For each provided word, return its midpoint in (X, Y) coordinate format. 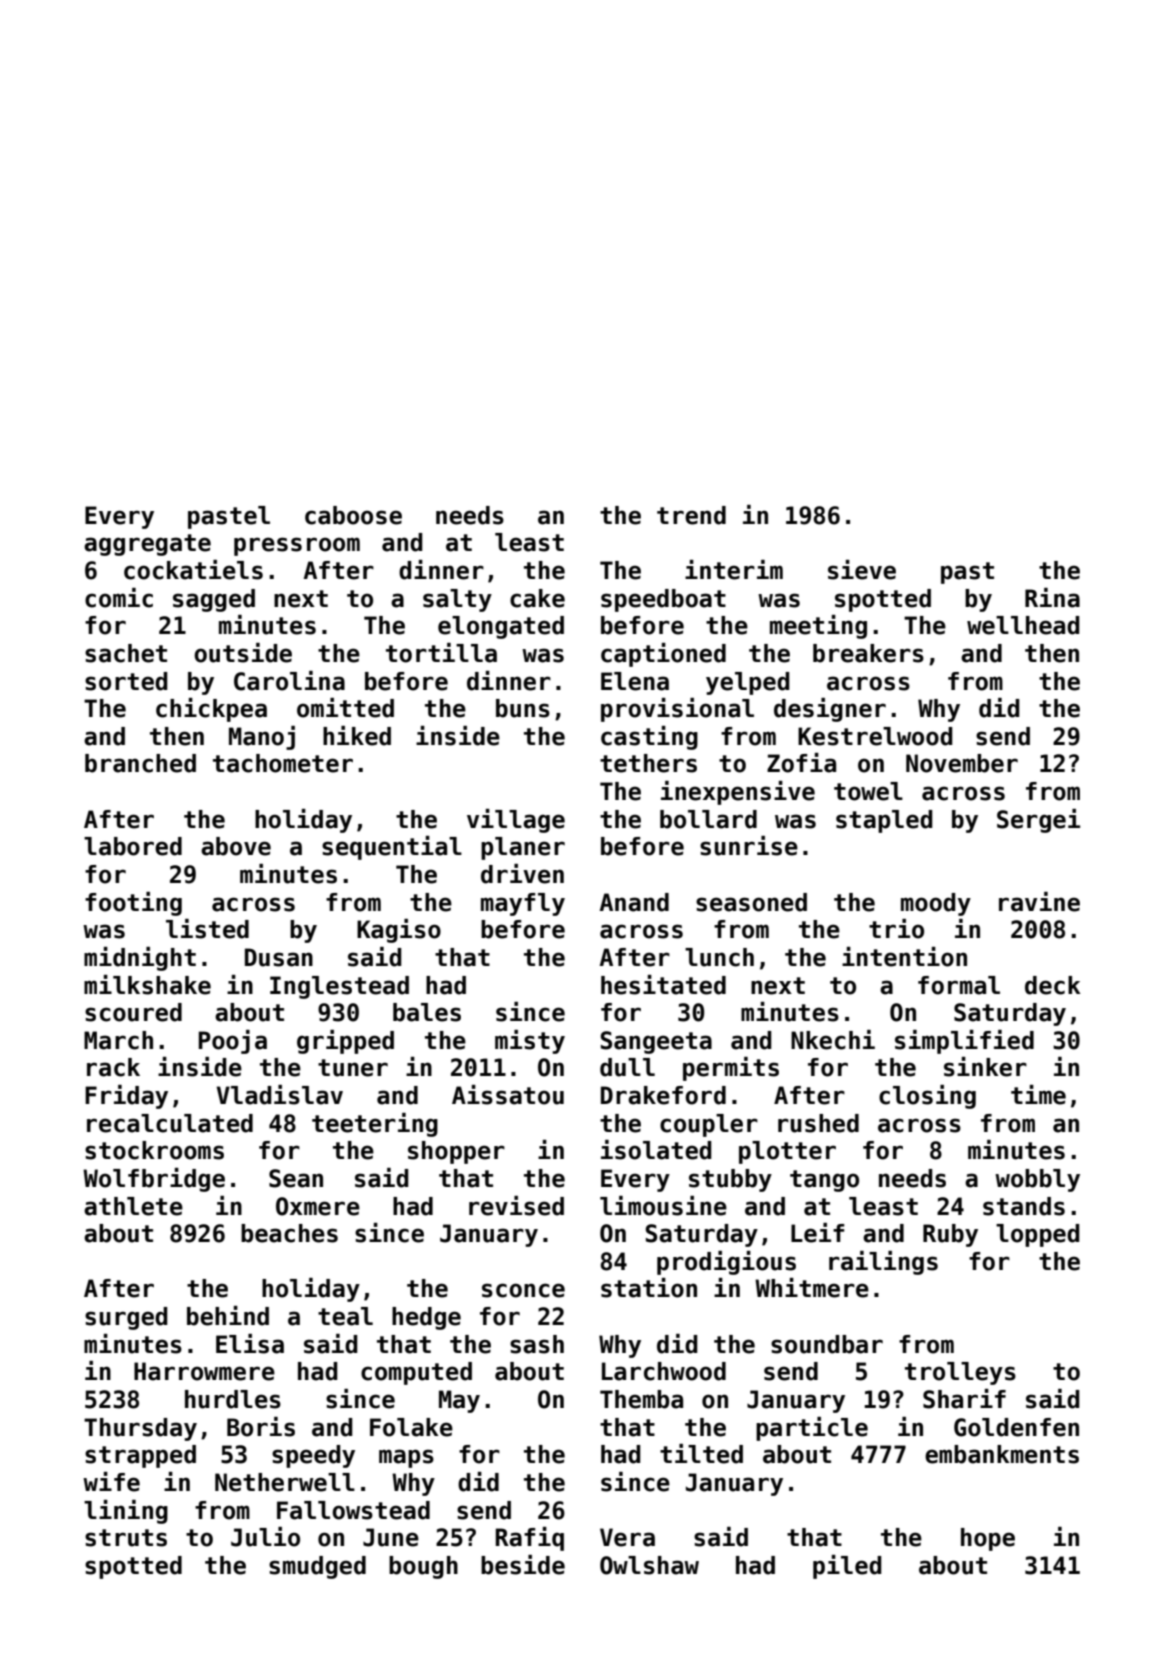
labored (133, 846)
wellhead (1023, 625)
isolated (656, 1150)
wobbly (1037, 1180)
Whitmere (812, 1288)
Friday (126, 1097)
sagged (214, 600)
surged (126, 1318)
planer (523, 848)
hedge (426, 1318)
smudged (317, 1567)
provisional (677, 710)
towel (868, 791)
